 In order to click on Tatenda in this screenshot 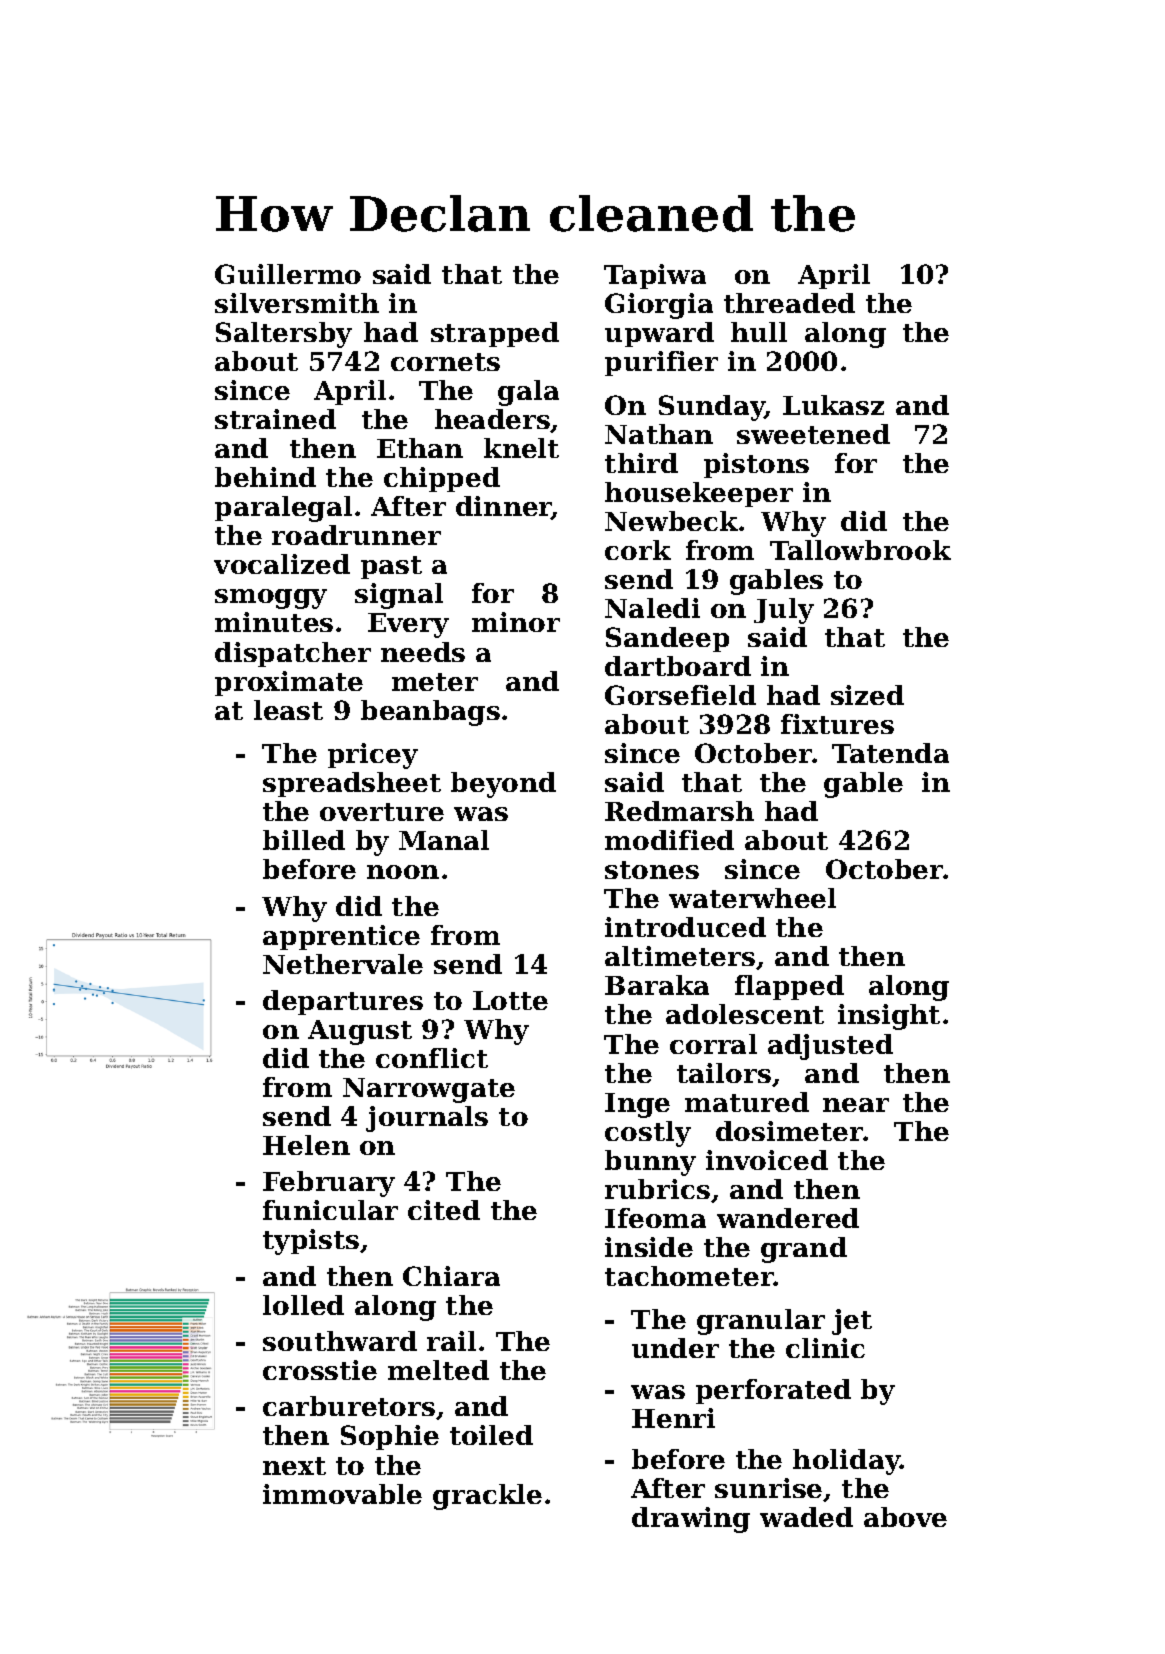, I will do `click(890, 753)`.
